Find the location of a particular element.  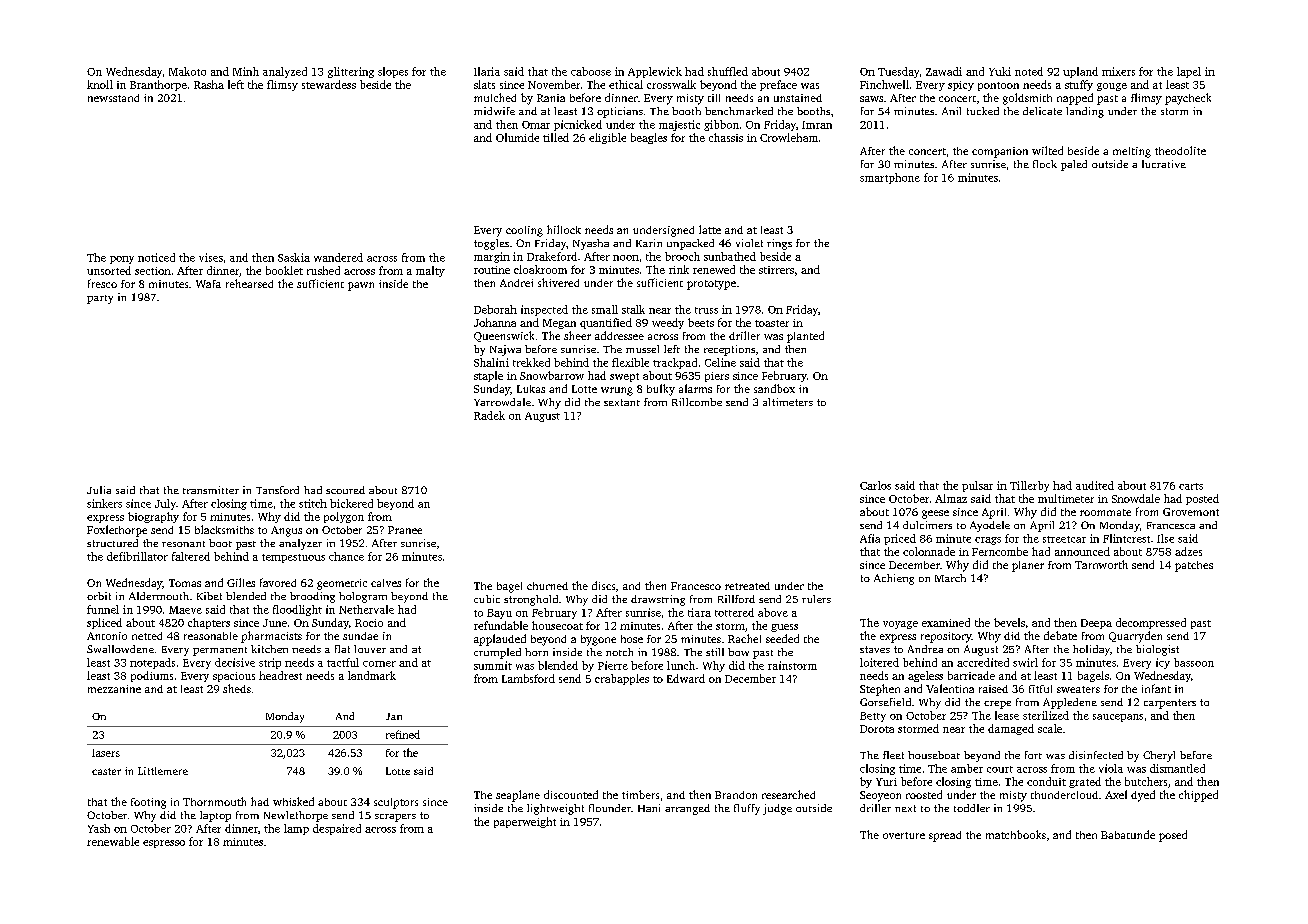

latte is located at coordinates (710, 229).
